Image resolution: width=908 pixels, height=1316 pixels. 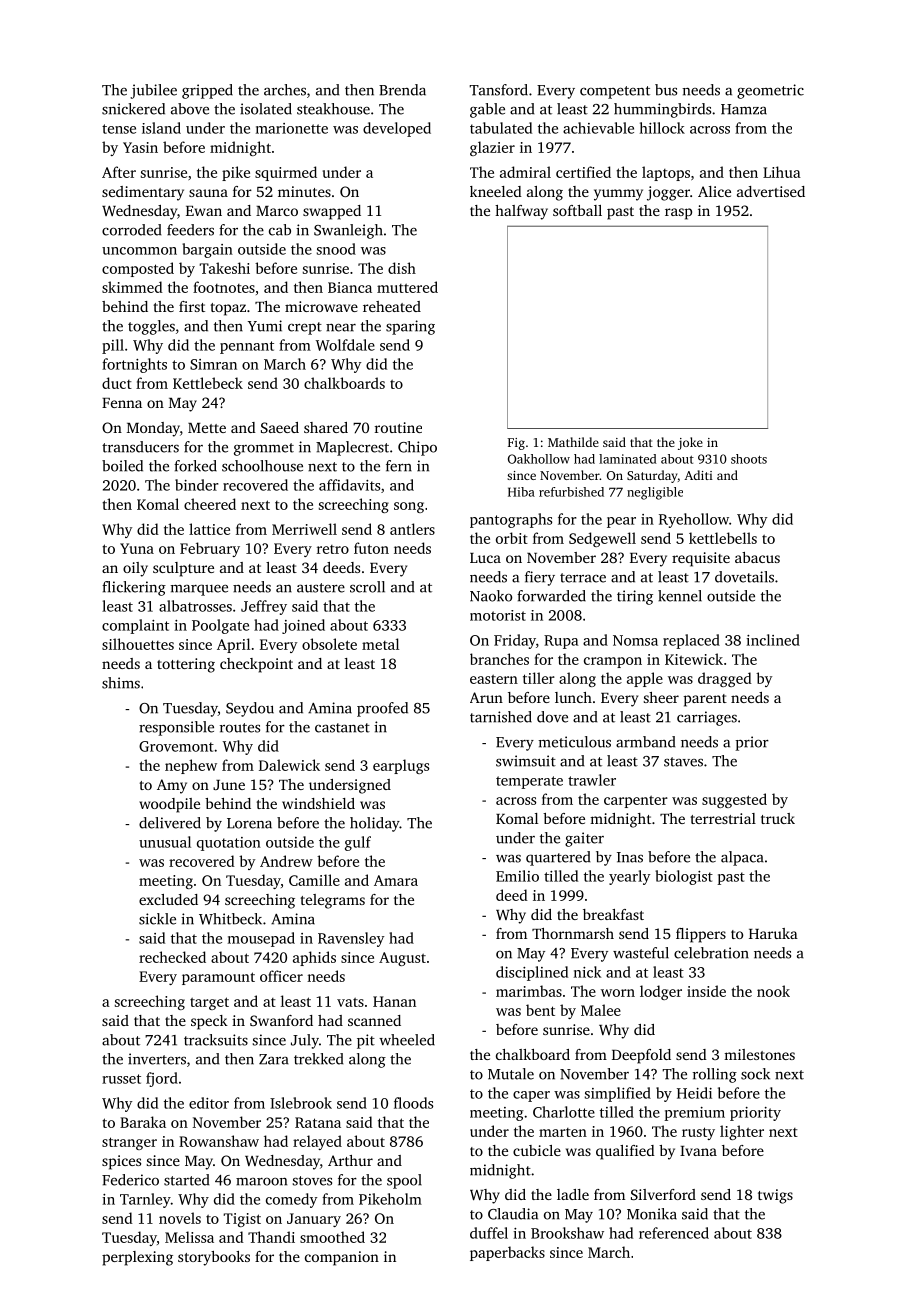 What do you see at coordinates (265, 326) in the image?
I see `Yumi` at bounding box center [265, 326].
